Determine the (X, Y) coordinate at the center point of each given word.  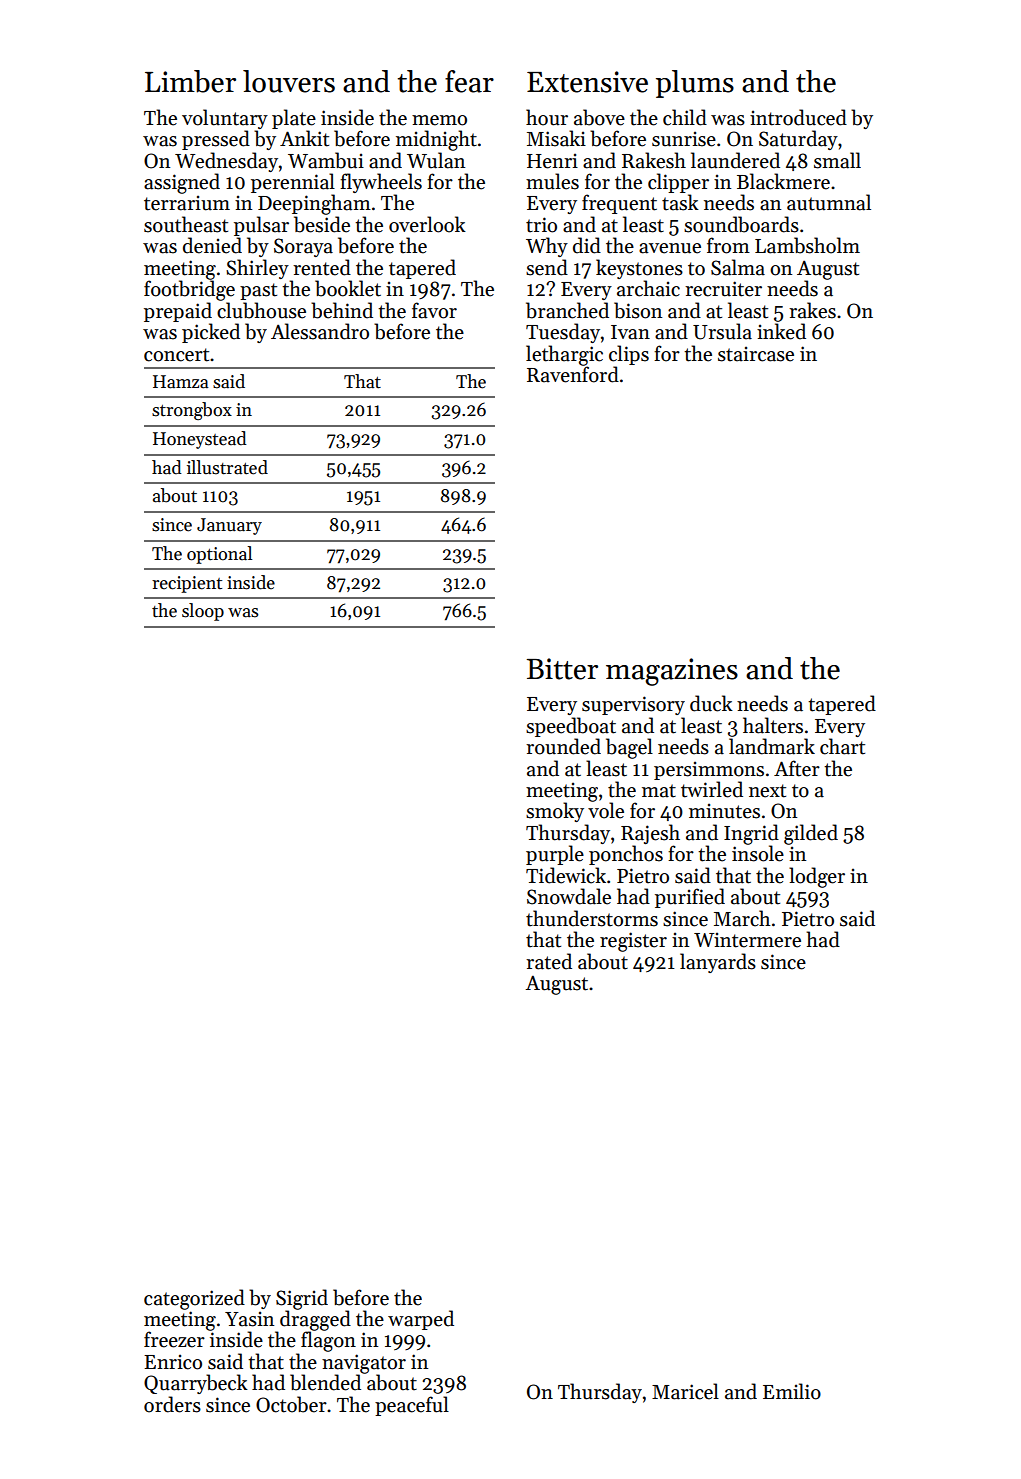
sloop (203, 612)
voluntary (225, 119)
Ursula (722, 331)
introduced (798, 117)
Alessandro (320, 331)
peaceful (412, 1406)
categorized (194, 1299)
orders (172, 1404)
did (587, 245)
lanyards (718, 963)
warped (421, 1320)
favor (434, 310)
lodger (817, 877)
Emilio (792, 1391)
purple (555, 855)
